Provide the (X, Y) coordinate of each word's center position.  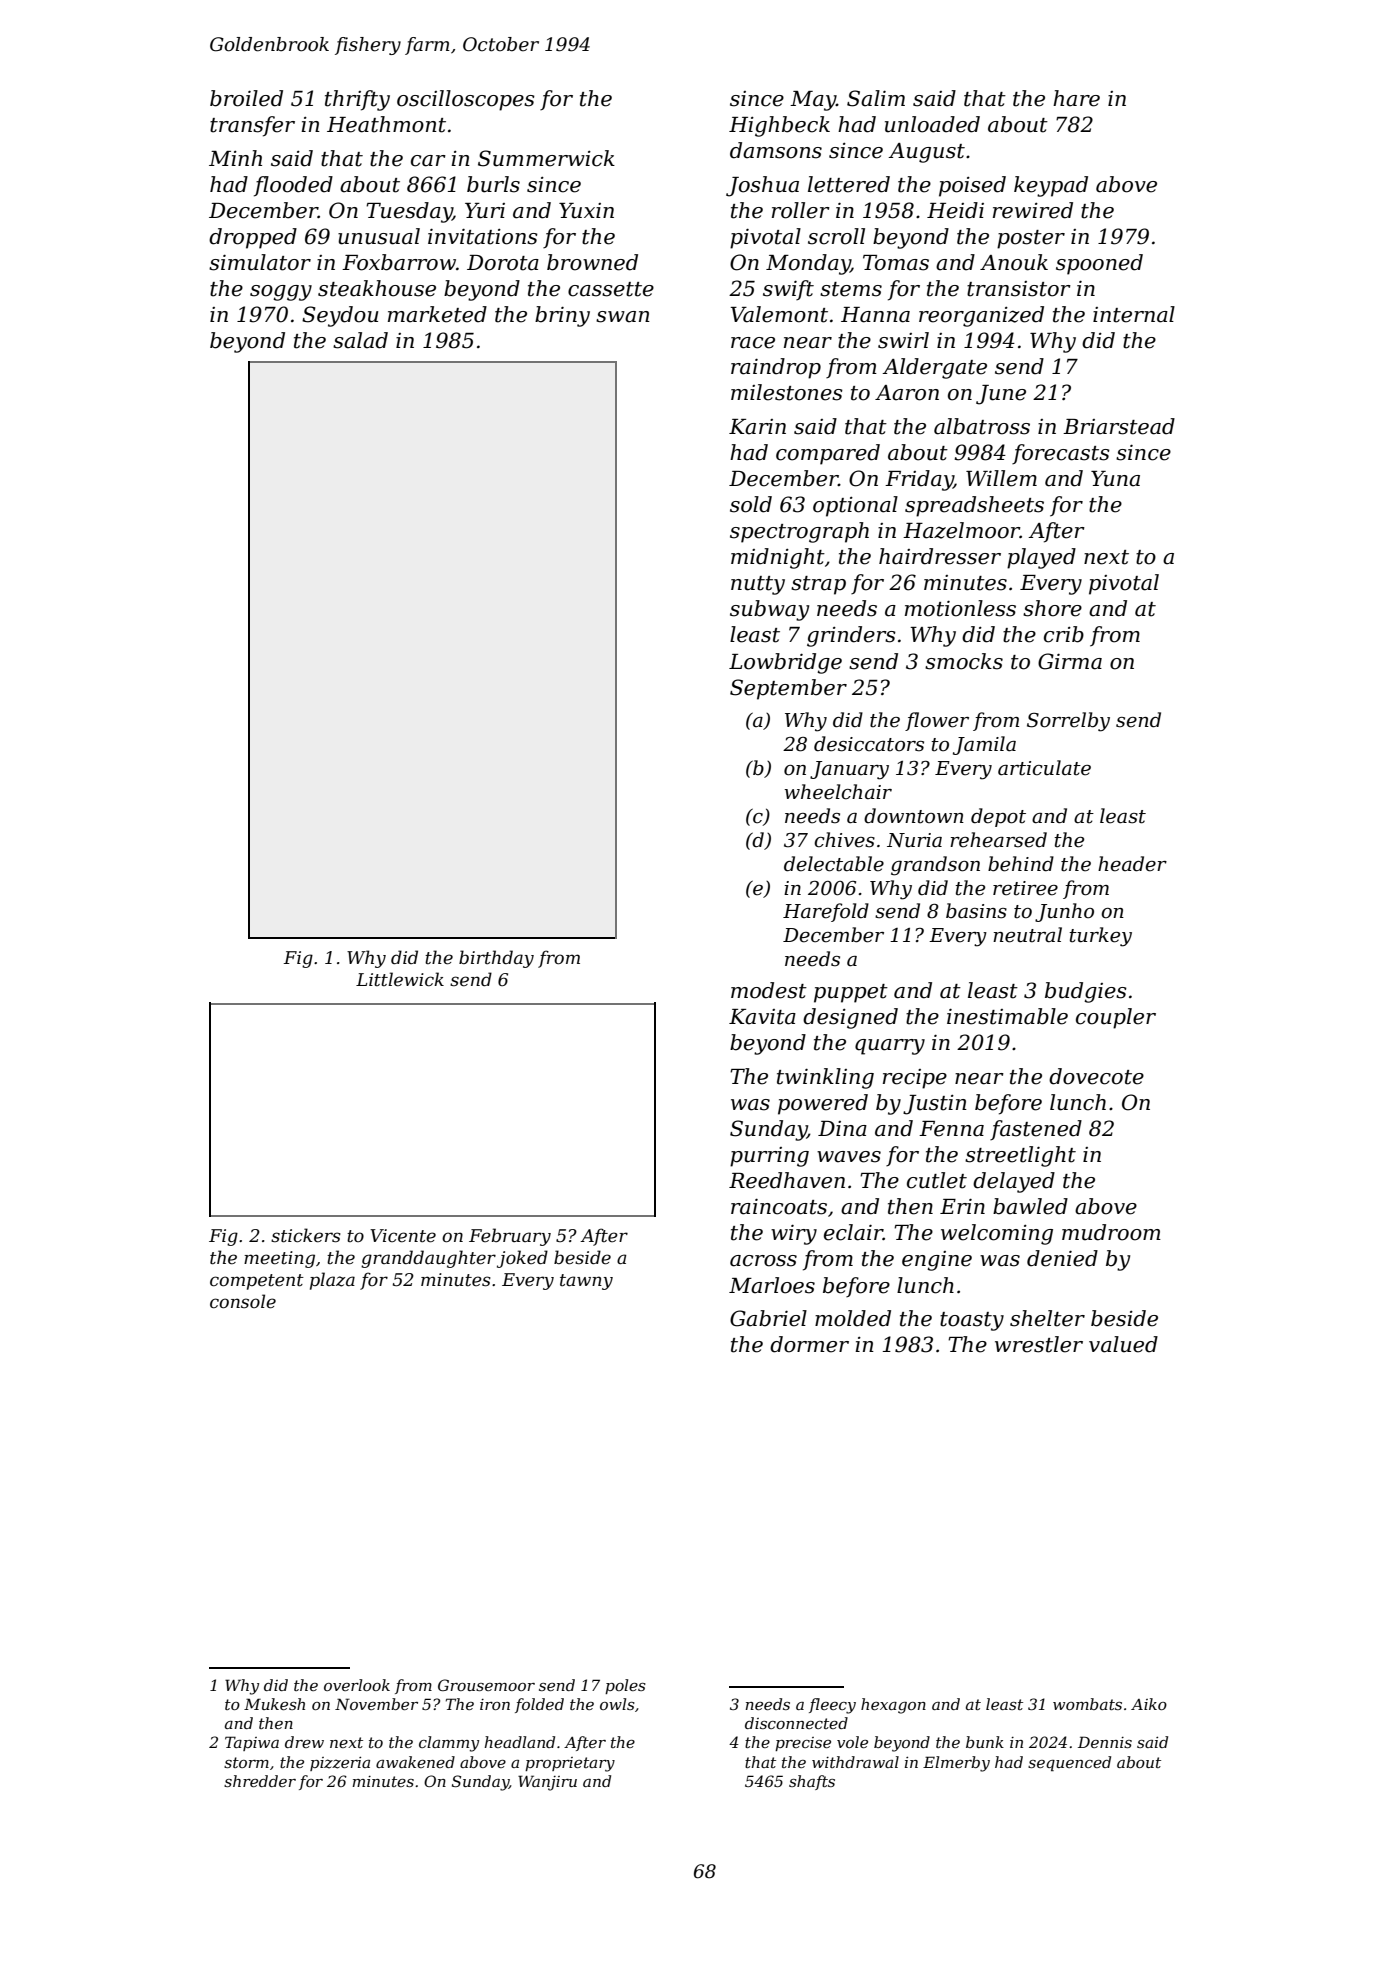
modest (769, 990)
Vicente (403, 1236)
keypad (1051, 186)
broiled (246, 98)
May (813, 101)
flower (937, 721)
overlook (357, 1685)
